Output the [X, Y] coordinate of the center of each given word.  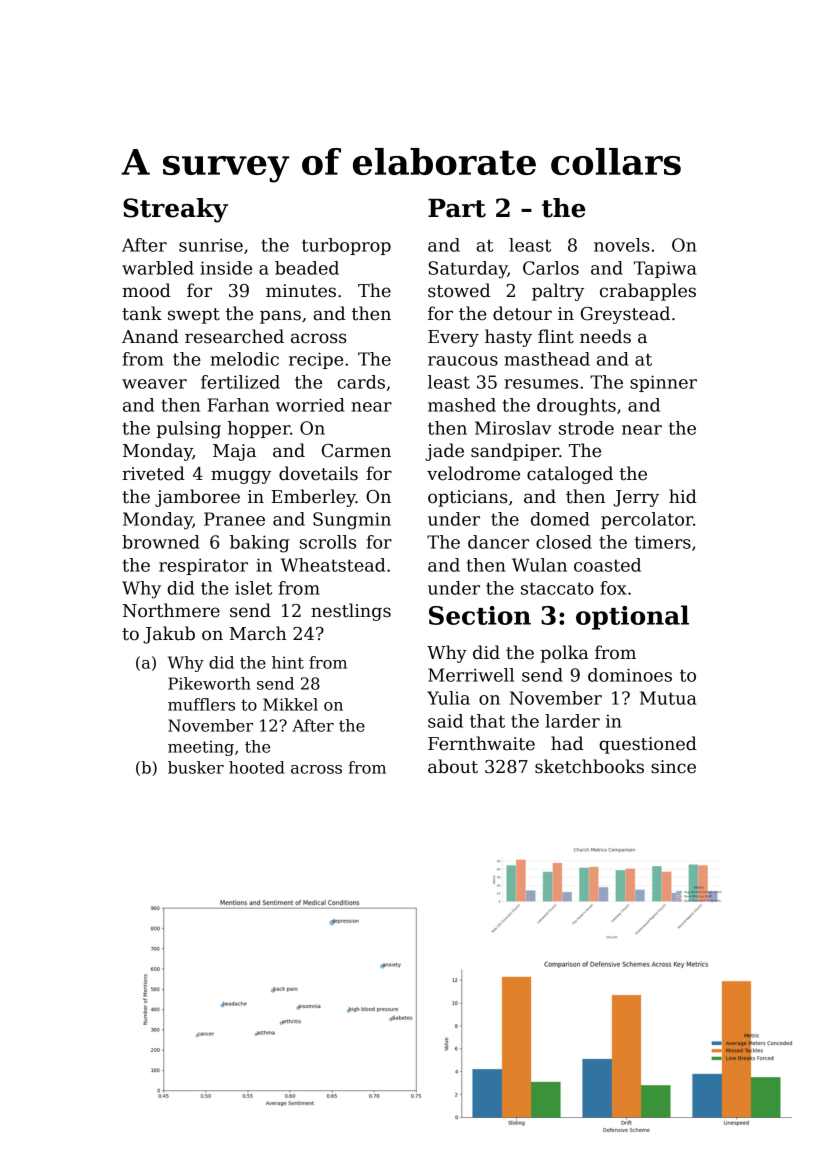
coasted [607, 565]
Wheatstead [333, 565]
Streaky [175, 210]
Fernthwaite [481, 743]
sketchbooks [589, 766]
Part [457, 208]
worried [310, 405]
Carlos [551, 268]
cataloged [570, 475]
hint [288, 662]
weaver [154, 384]
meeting [201, 748]
